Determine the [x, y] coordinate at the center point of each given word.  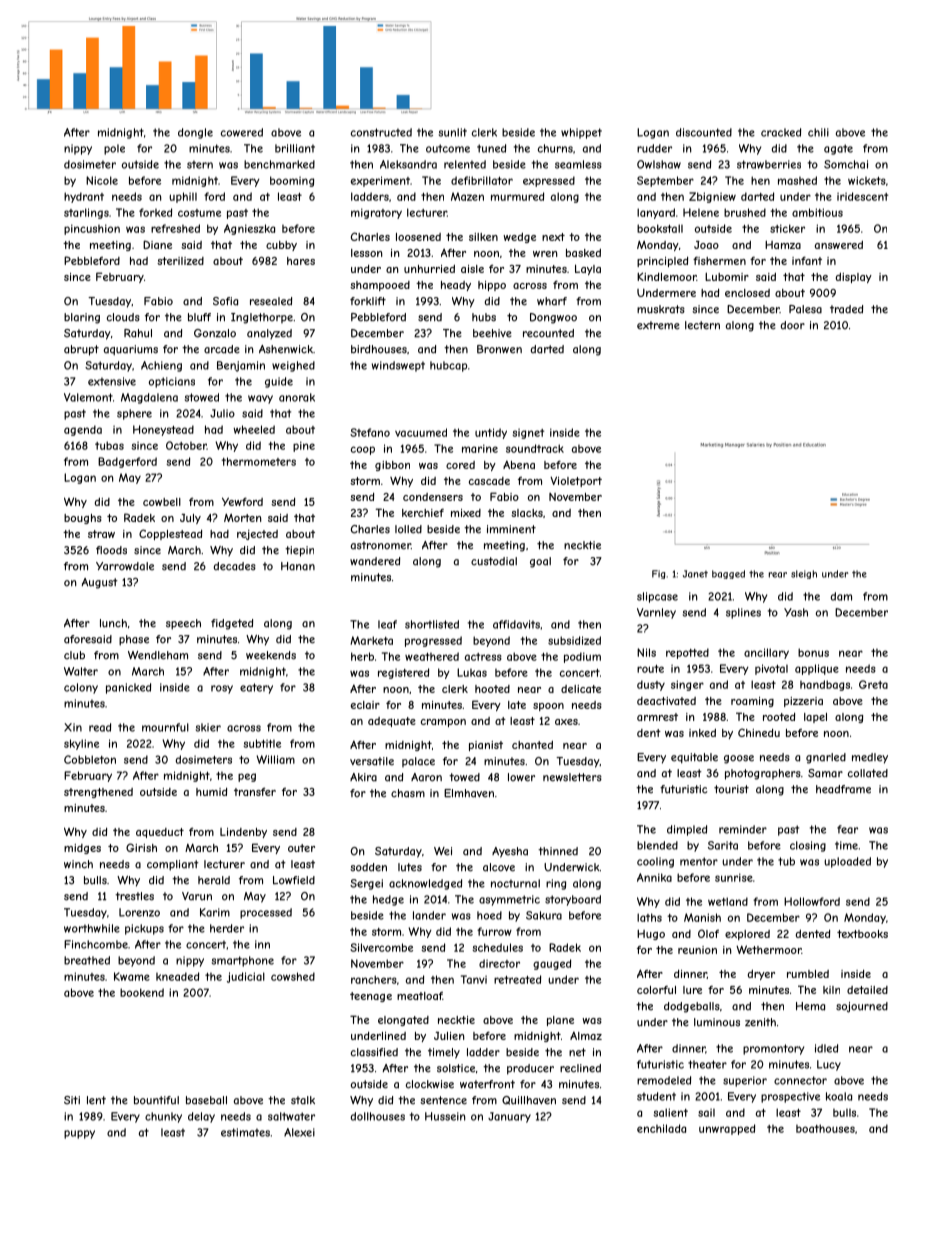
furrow [494, 931]
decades [234, 566]
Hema [810, 1006]
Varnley [656, 613]
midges [82, 849]
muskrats [661, 309]
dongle [195, 133]
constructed [381, 132]
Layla [588, 269]
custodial [494, 561]
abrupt [81, 350]
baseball [206, 1100]
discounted [704, 132]
